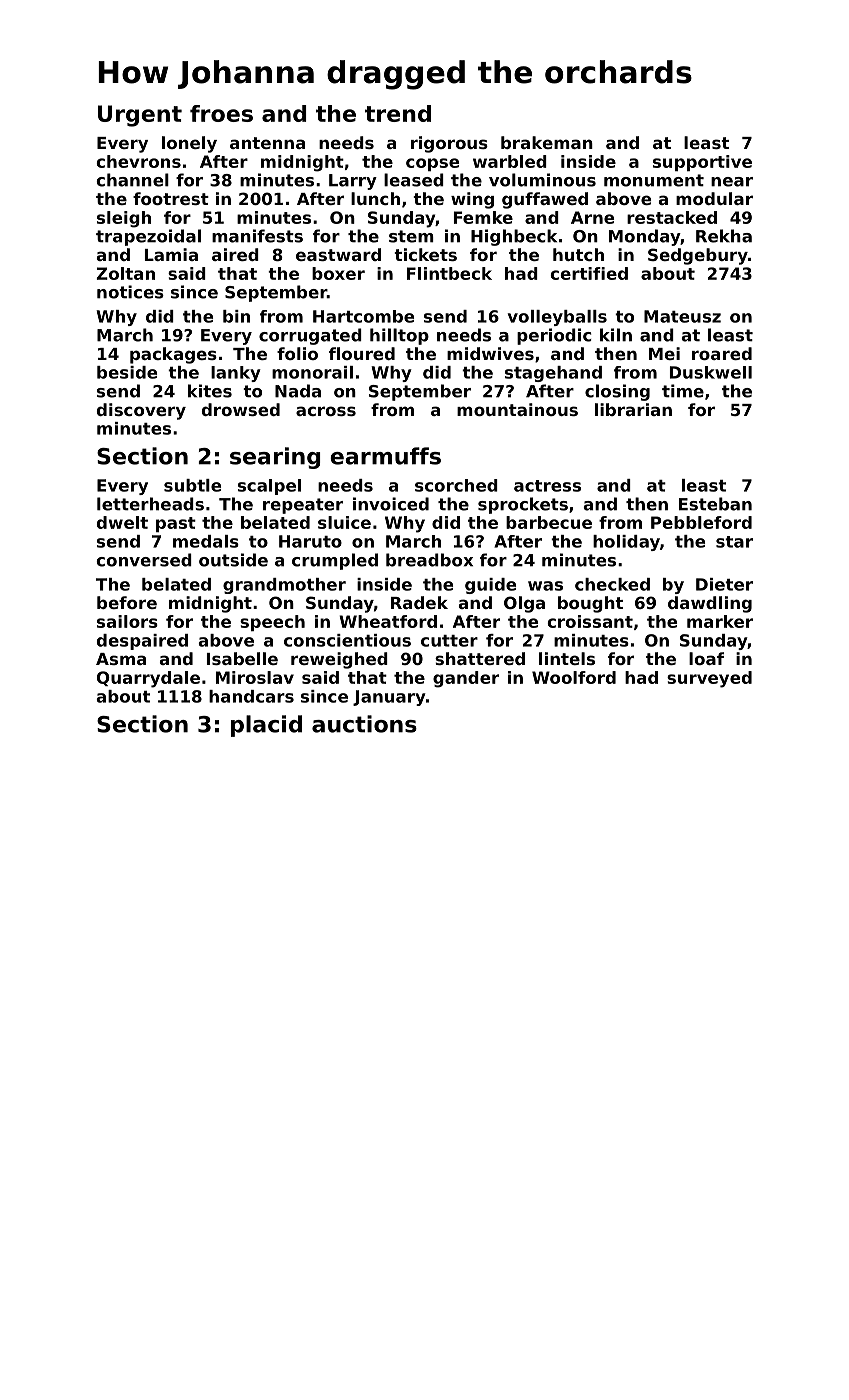 The width and height of the screenshot is (849, 1400). Describe the element at coordinates (266, 726) in the screenshot. I see `placid` at that location.
